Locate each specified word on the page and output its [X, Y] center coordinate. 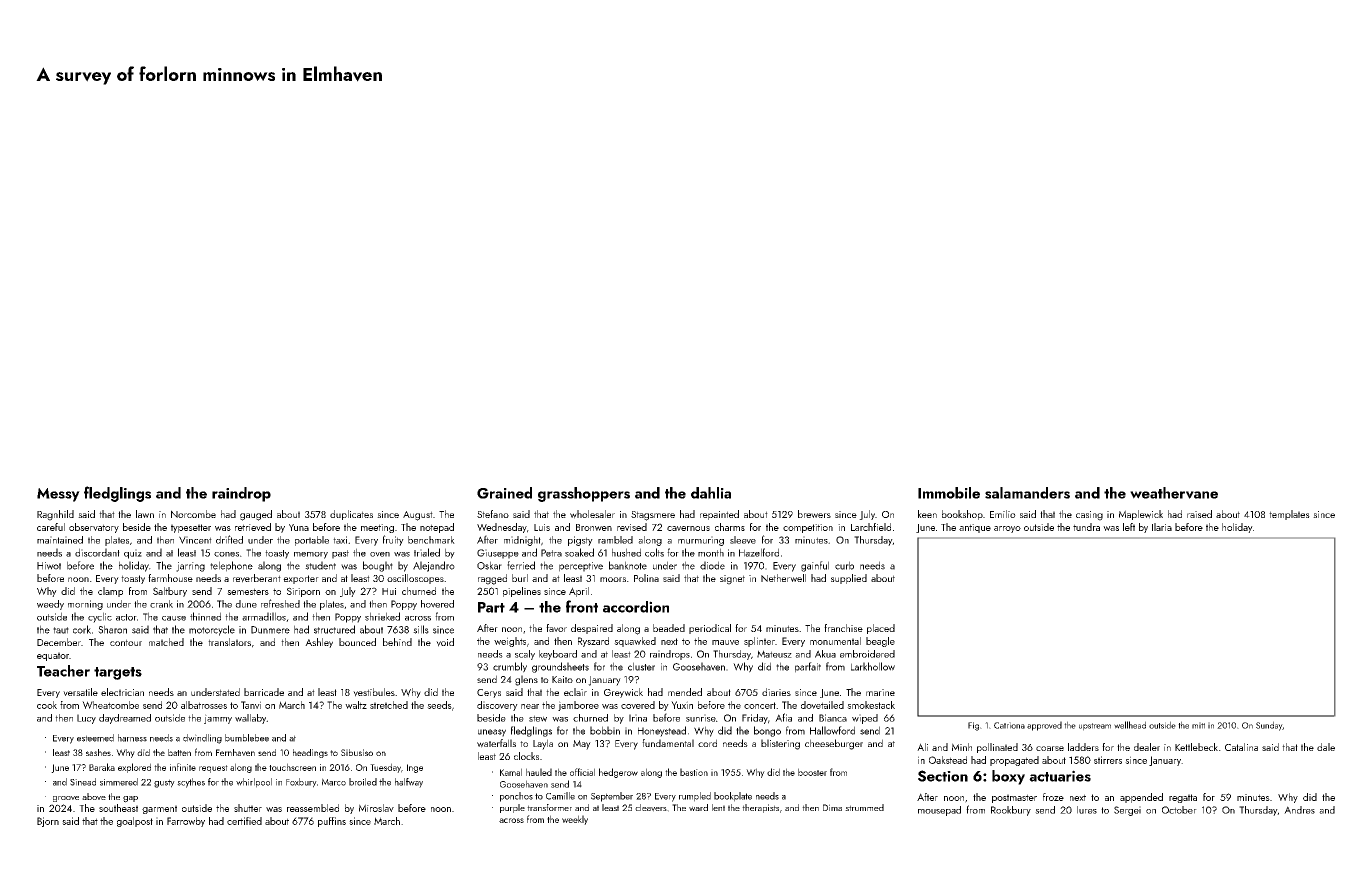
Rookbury [1011, 811]
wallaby [251, 719]
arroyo [1007, 529]
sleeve [743, 540]
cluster [641, 666]
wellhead [1130, 725]
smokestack [871, 705]
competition [808, 528]
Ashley [319, 643]
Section [943, 776]
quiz [133, 554]
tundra [1086, 527]
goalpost [135, 822]
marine [880, 692]
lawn [145, 514]
